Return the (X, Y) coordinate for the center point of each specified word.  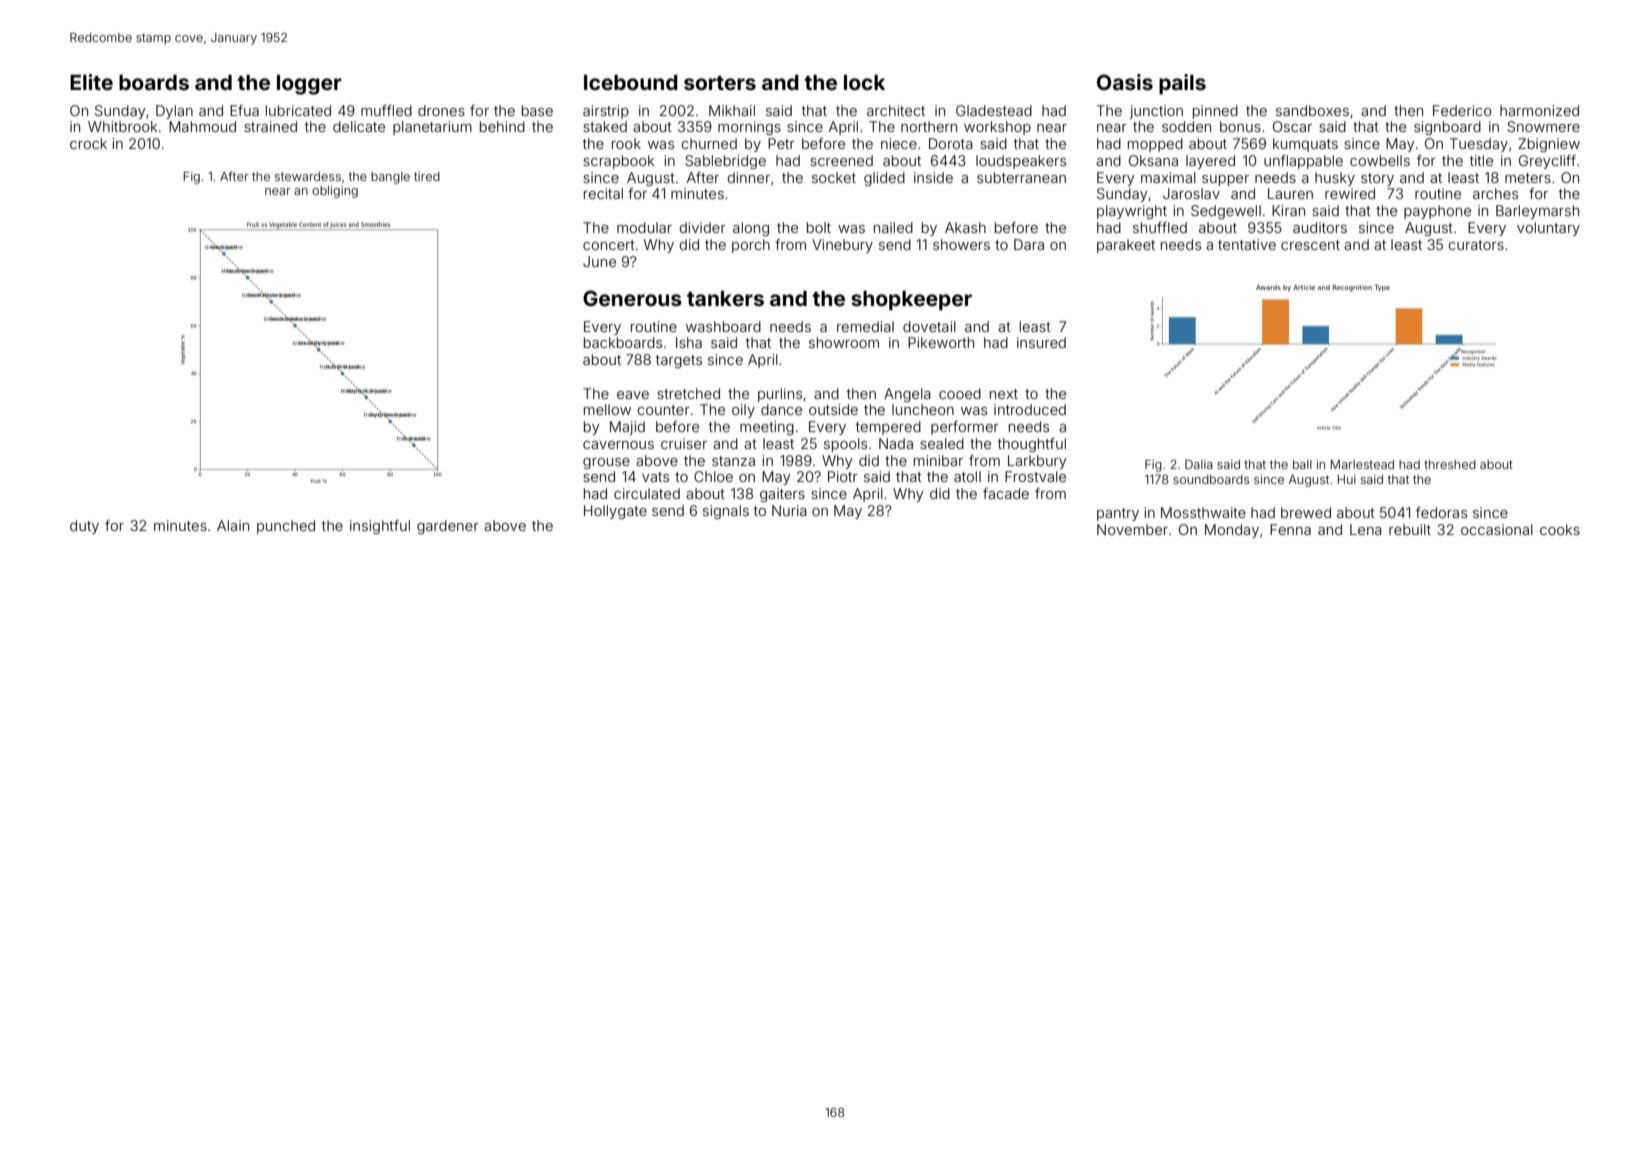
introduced (1030, 409)
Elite (91, 82)
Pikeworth (941, 342)
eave (633, 395)
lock (864, 82)
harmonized (1539, 110)
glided (884, 179)
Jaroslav (1191, 193)
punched (286, 527)
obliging (335, 192)
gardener (448, 527)
